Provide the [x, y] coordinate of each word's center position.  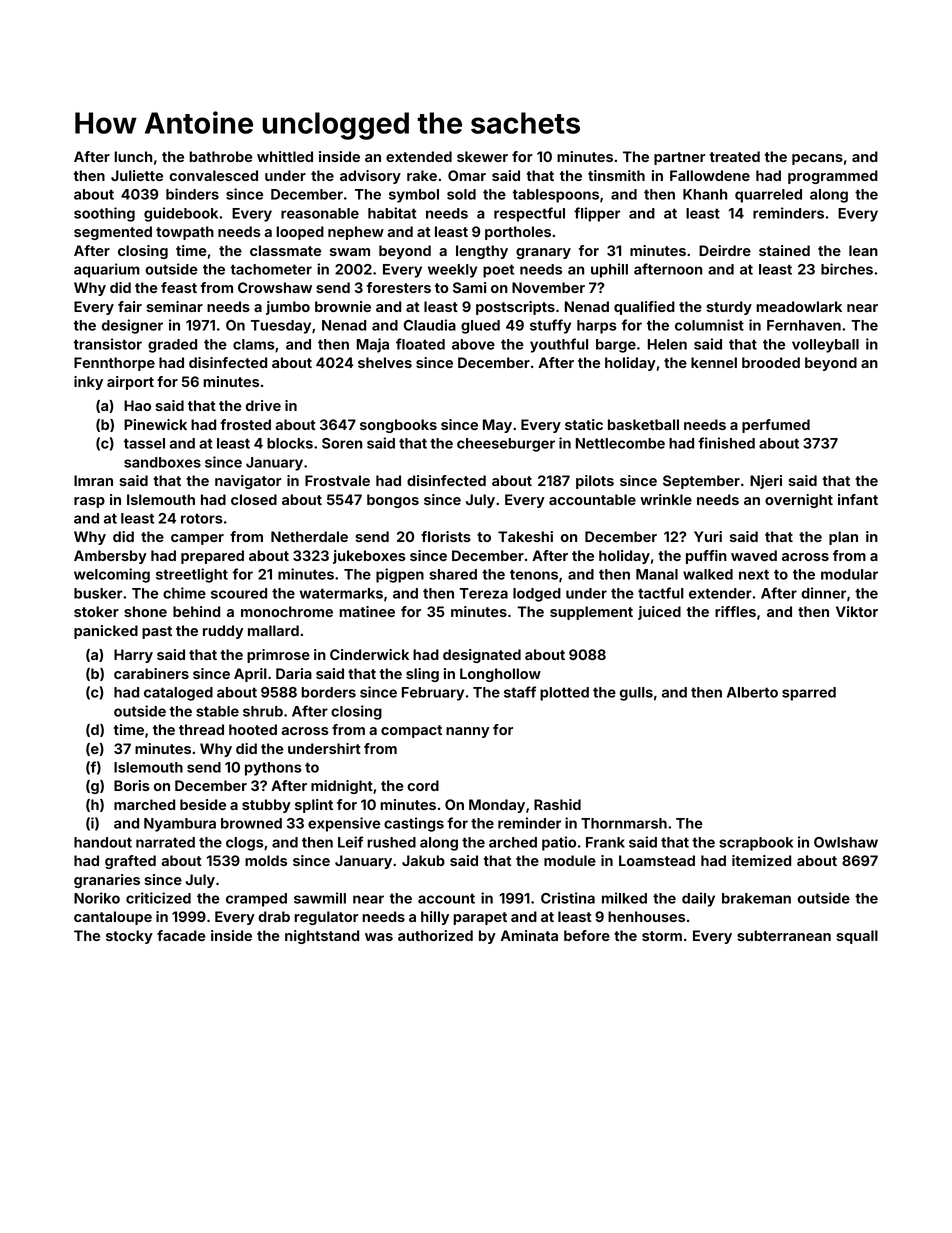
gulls [636, 694]
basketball [643, 424]
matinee [367, 611]
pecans [817, 159]
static [584, 424]
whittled [285, 156]
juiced [659, 613]
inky [88, 383]
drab [274, 916]
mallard [273, 630]
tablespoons [555, 196]
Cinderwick [369, 654]
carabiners [151, 673]
